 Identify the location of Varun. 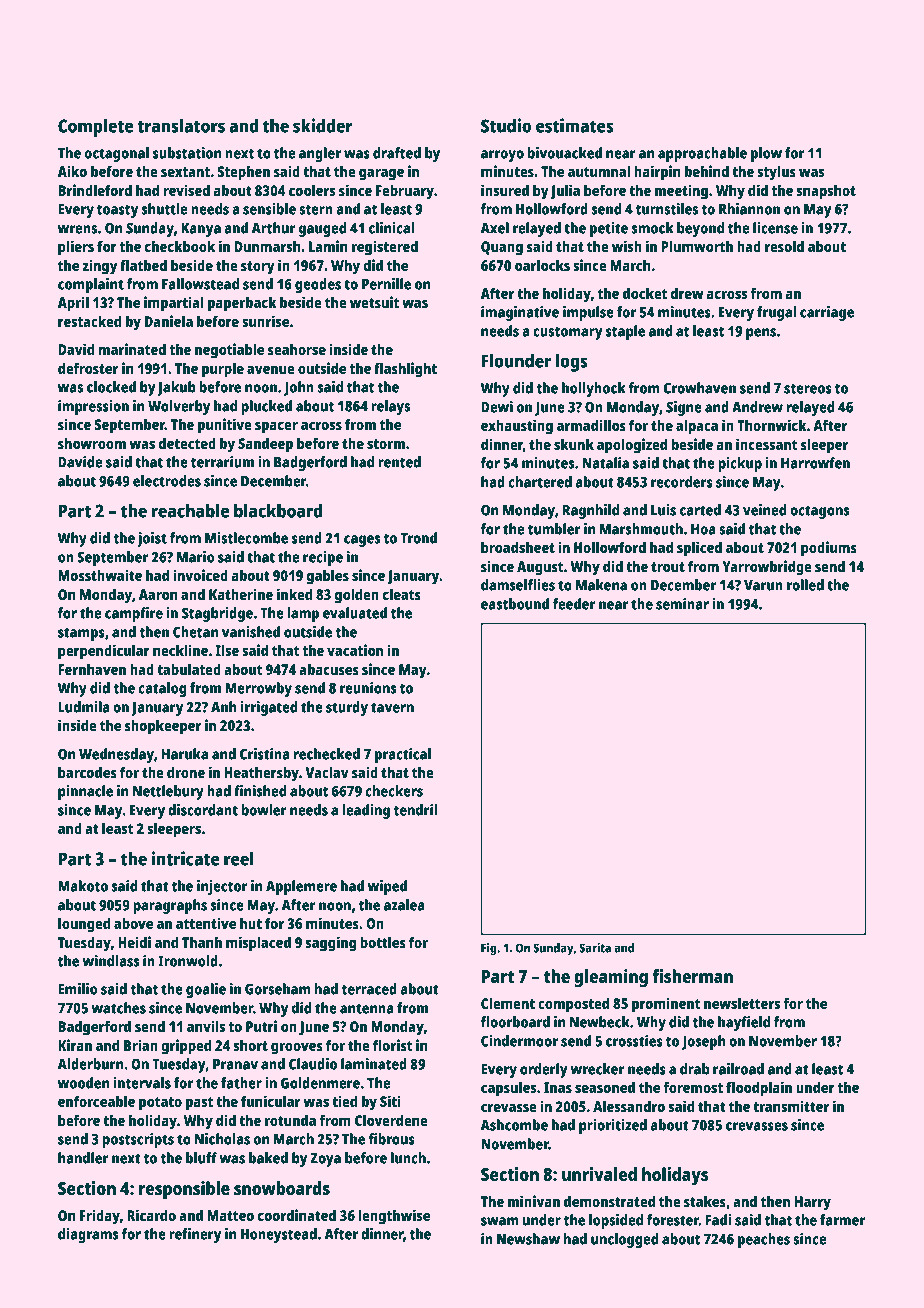
(763, 585).
